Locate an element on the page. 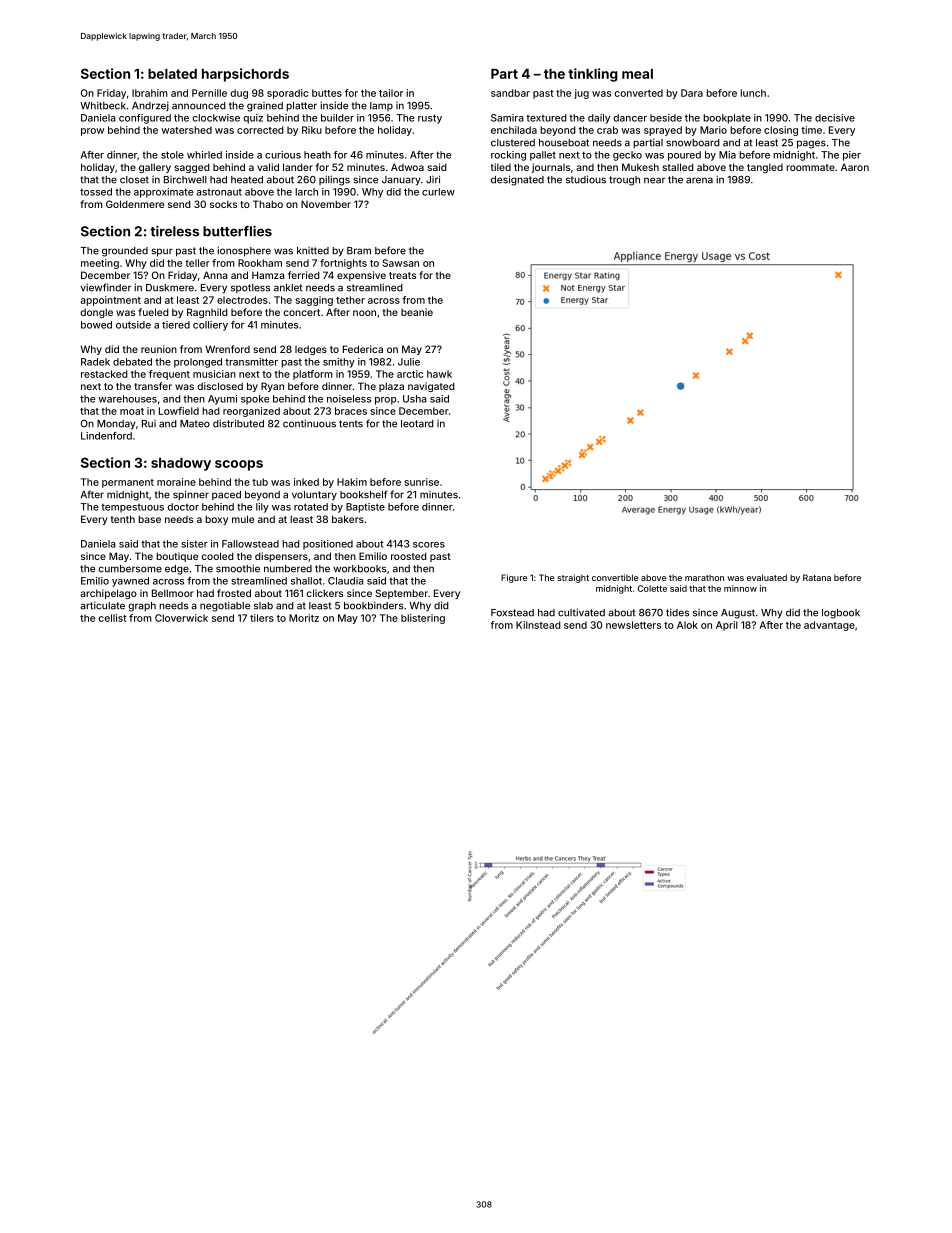  Adwoa is located at coordinates (407, 167).
